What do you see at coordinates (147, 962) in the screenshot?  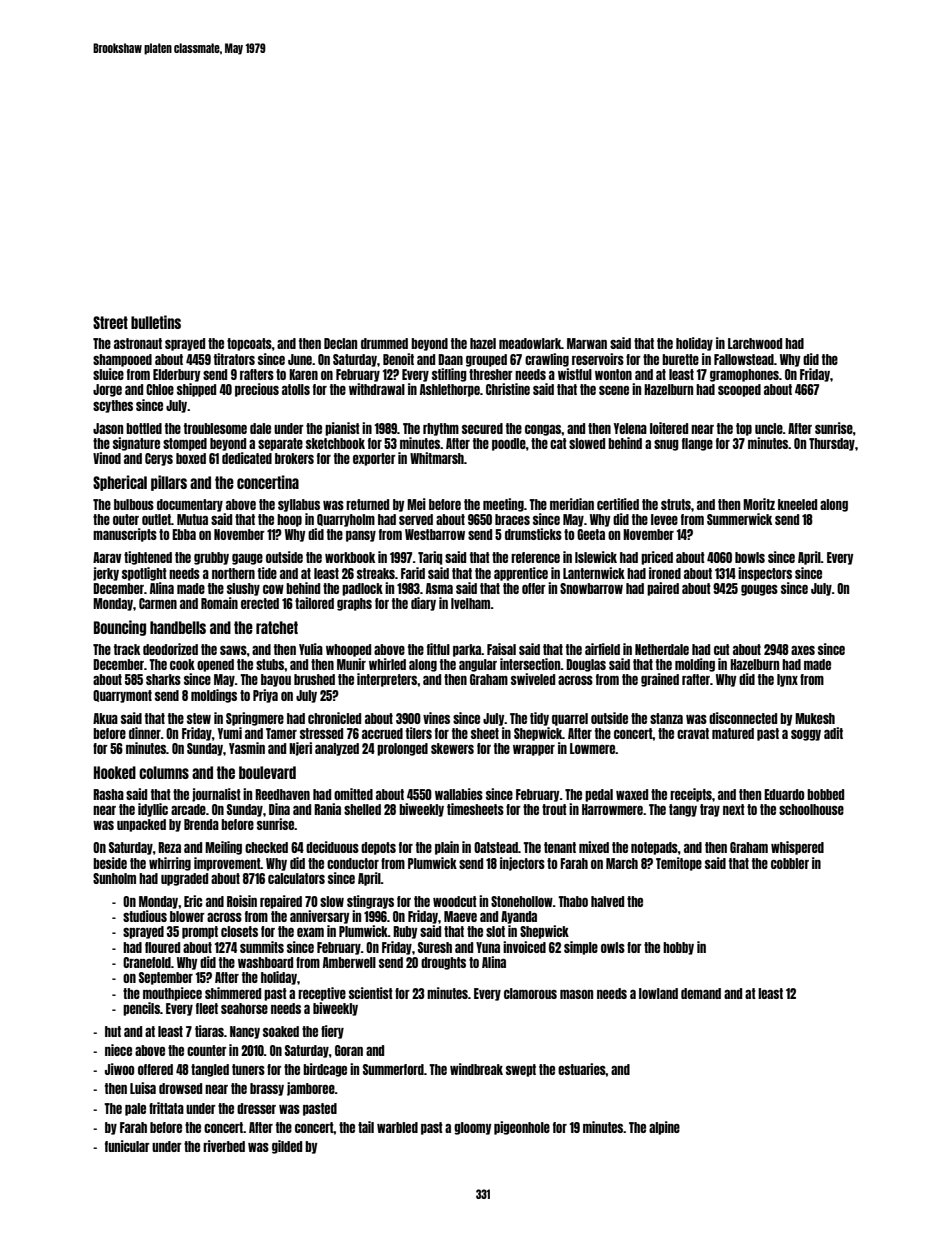 I see `Cranefold` at bounding box center [147, 962].
